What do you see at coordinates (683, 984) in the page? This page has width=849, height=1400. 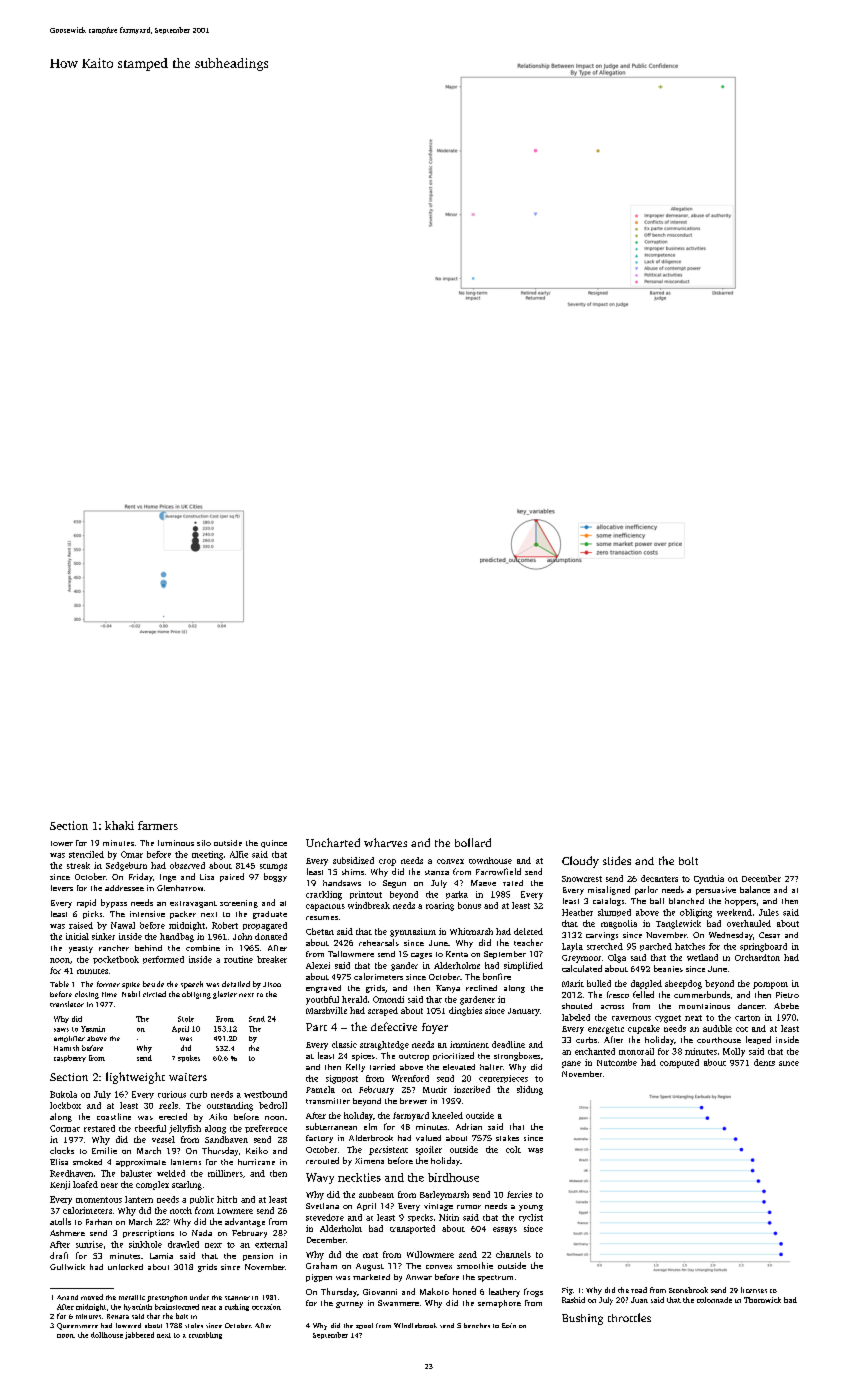 I see `sheepdog` at bounding box center [683, 984].
